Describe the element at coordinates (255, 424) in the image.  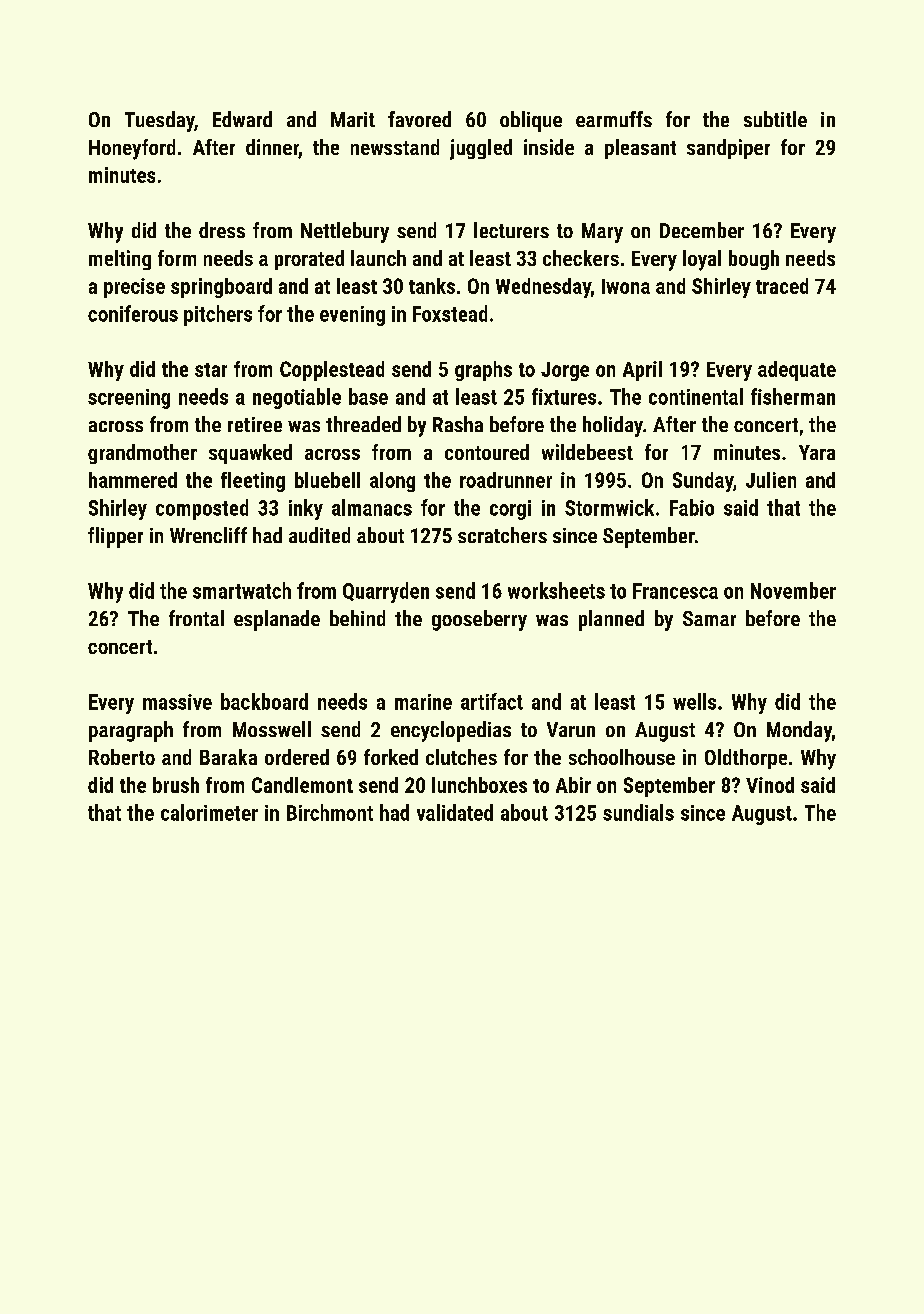
I see `retiree` at that location.
